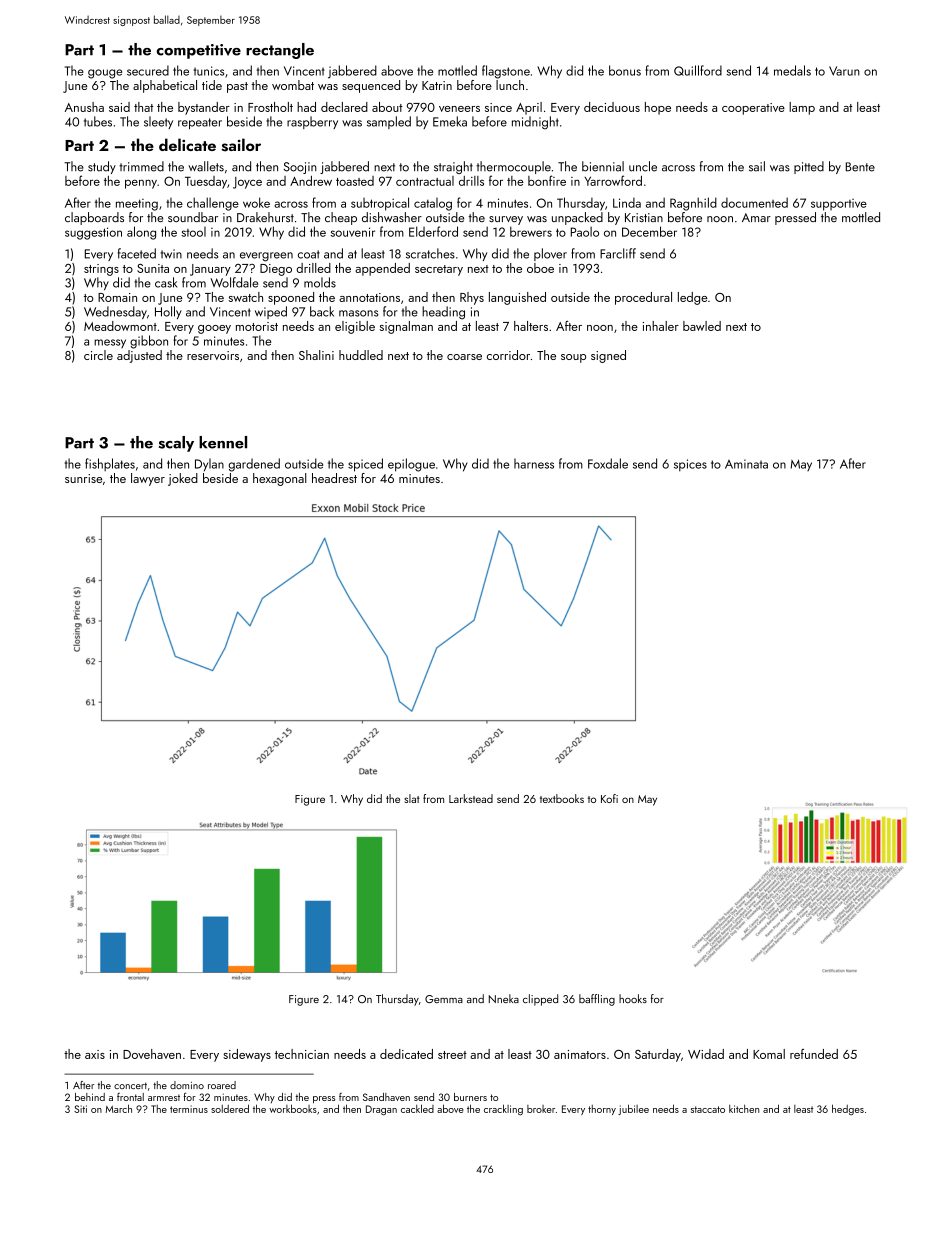  What do you see at coordinates (503, 1110) in the image?
I see `crackling` at bounding box center [503, 1110].
